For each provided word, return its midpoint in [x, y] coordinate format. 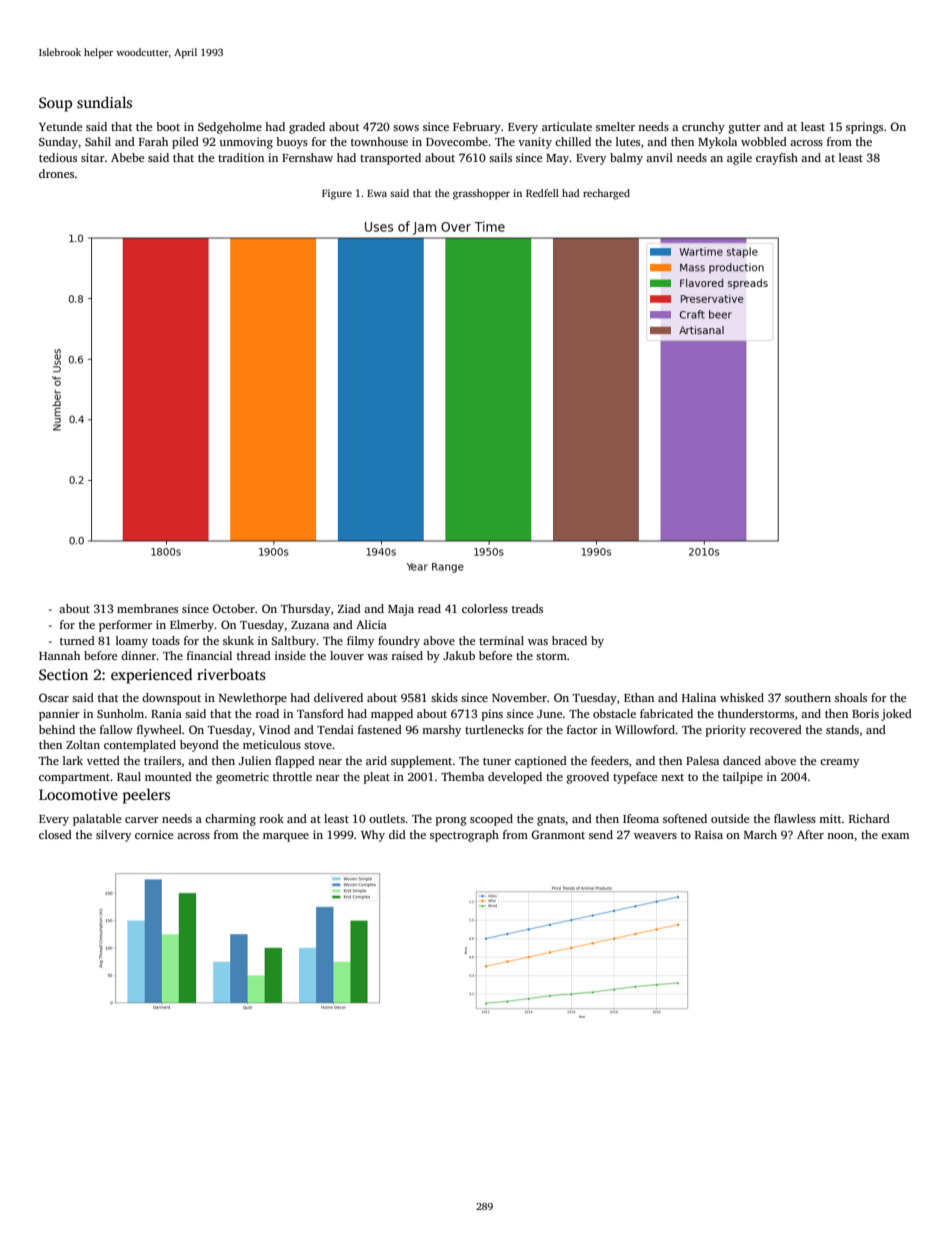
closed [55, 834]
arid [376, 760]
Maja [401, 610]
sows [406, 128]
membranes [147, 608]
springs [864, 128]
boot [168, 126]
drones [56, 173]
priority [726, 731]
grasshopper [481, 194]
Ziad [349, 608]
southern [808, 697]
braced [569, 640]
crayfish [777, 159]
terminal [501, 640]
